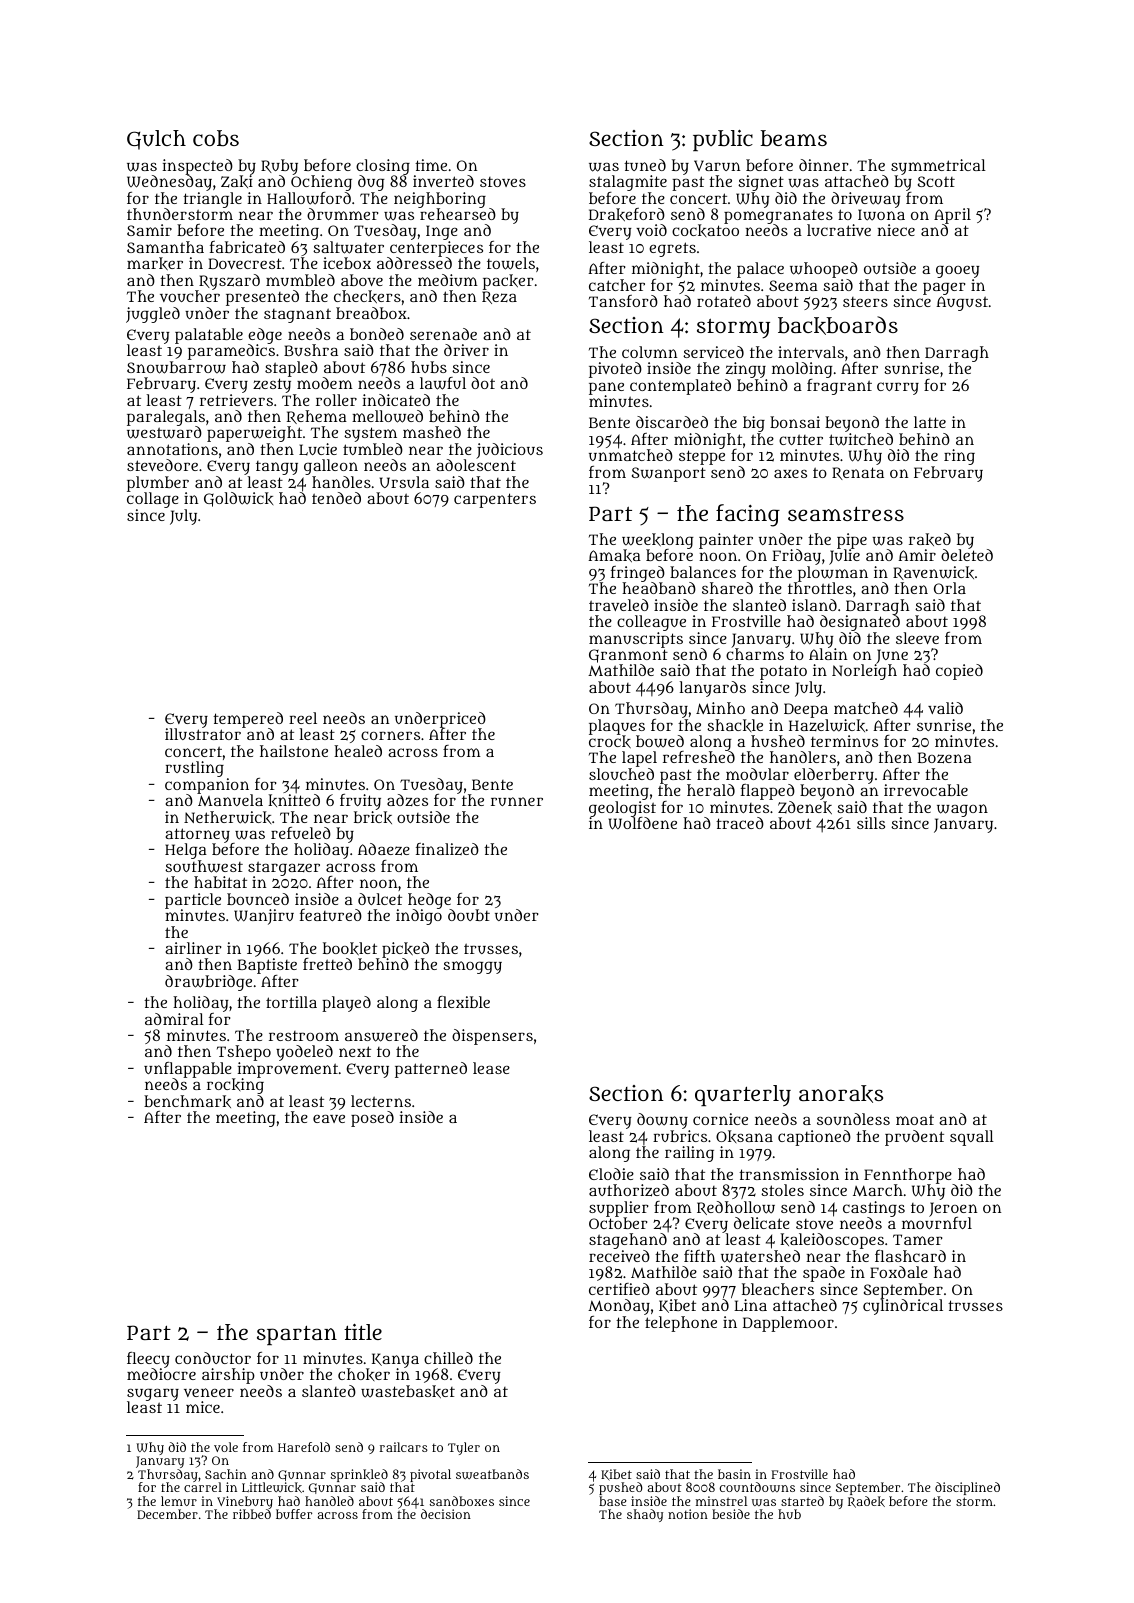  What do you see at coordinates (962, 810) in the screenshot?
I see `wagon` at bounding box center [962, 810].
